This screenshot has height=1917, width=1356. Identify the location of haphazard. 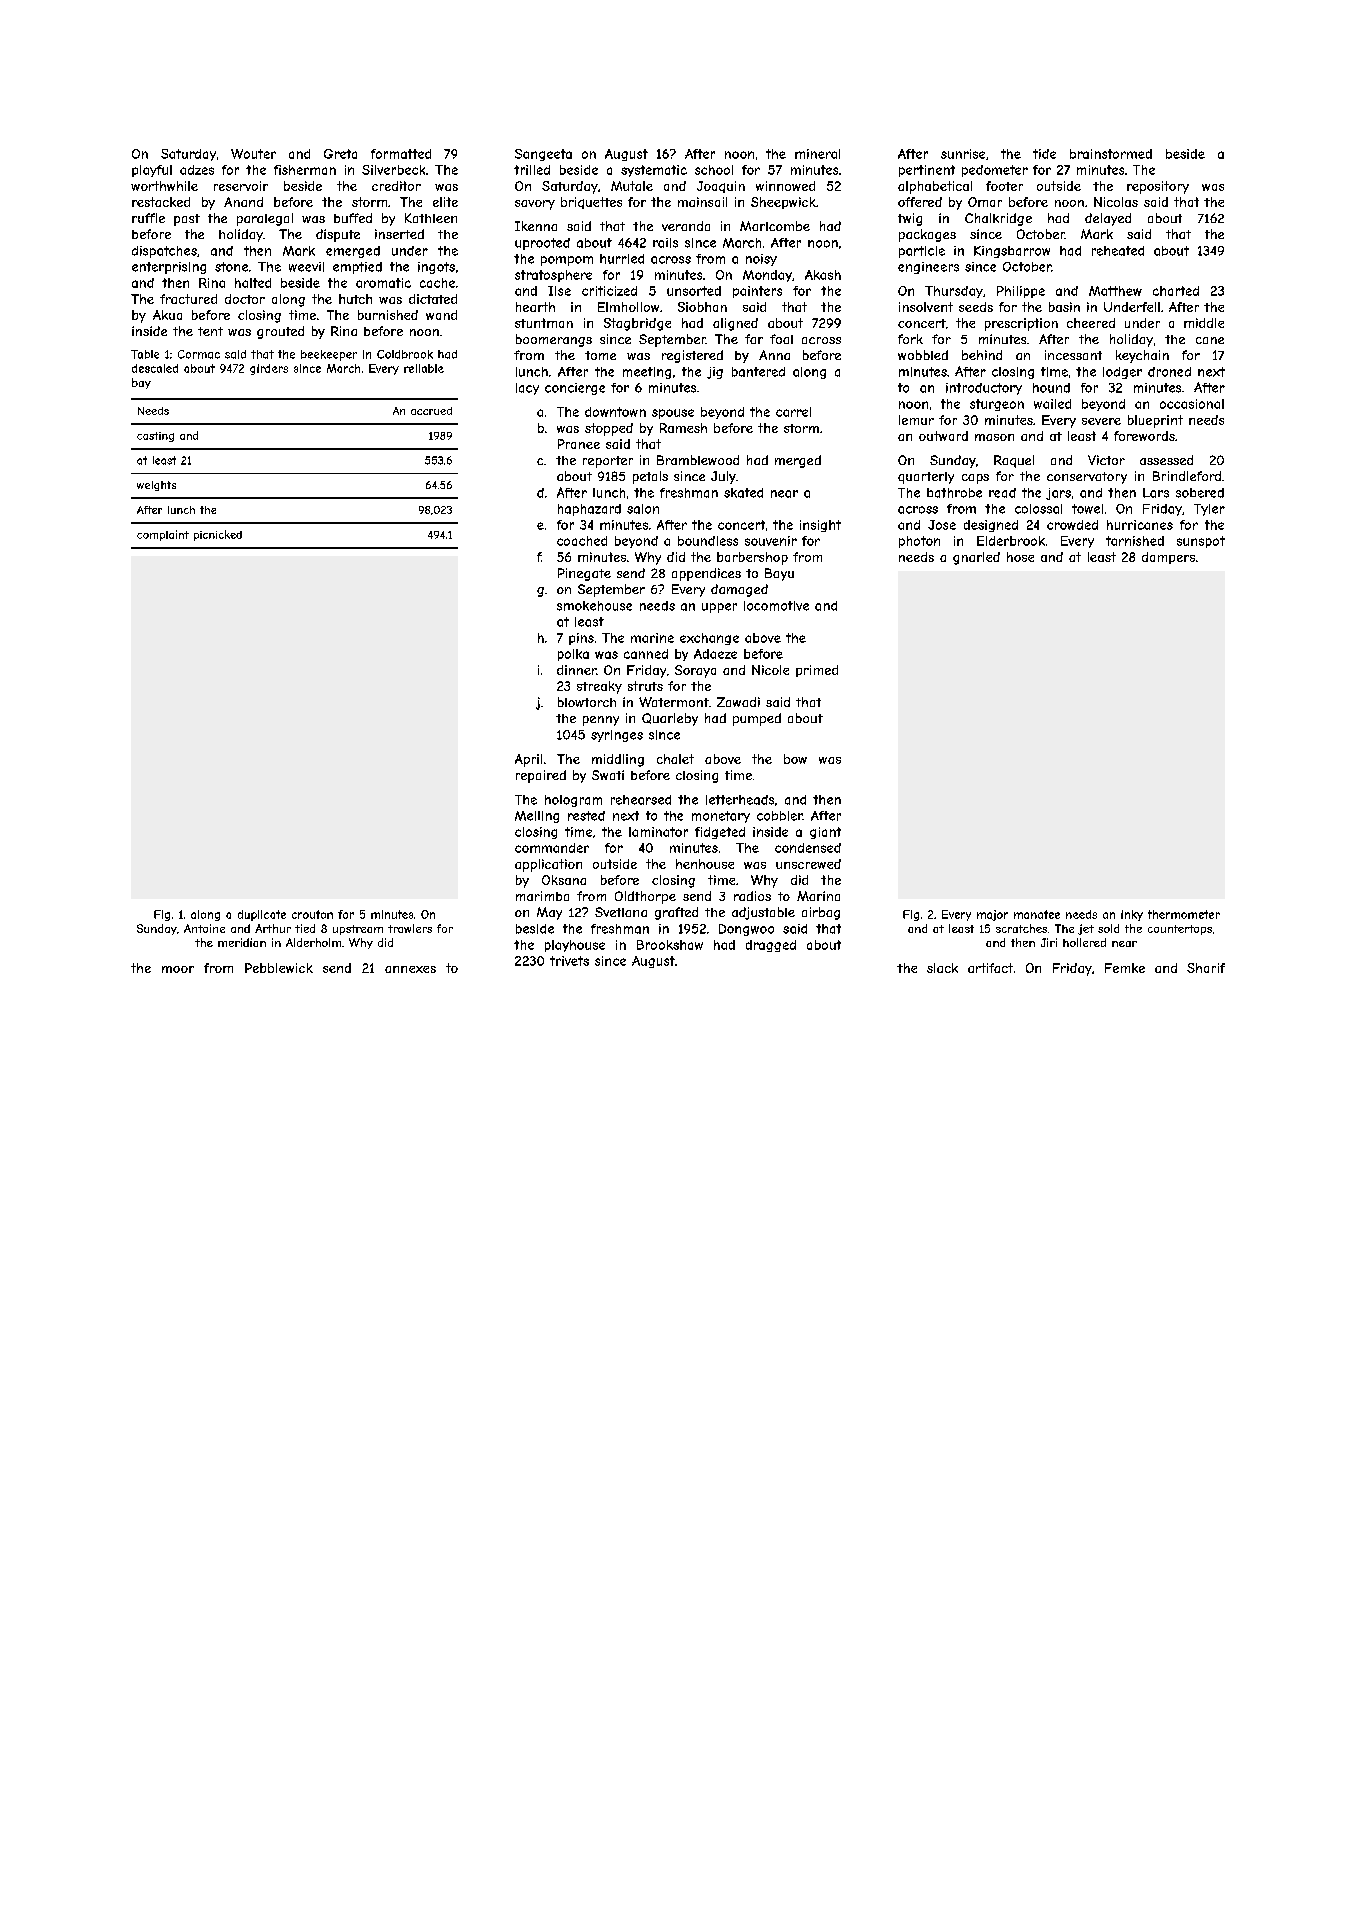
(589, 510).
